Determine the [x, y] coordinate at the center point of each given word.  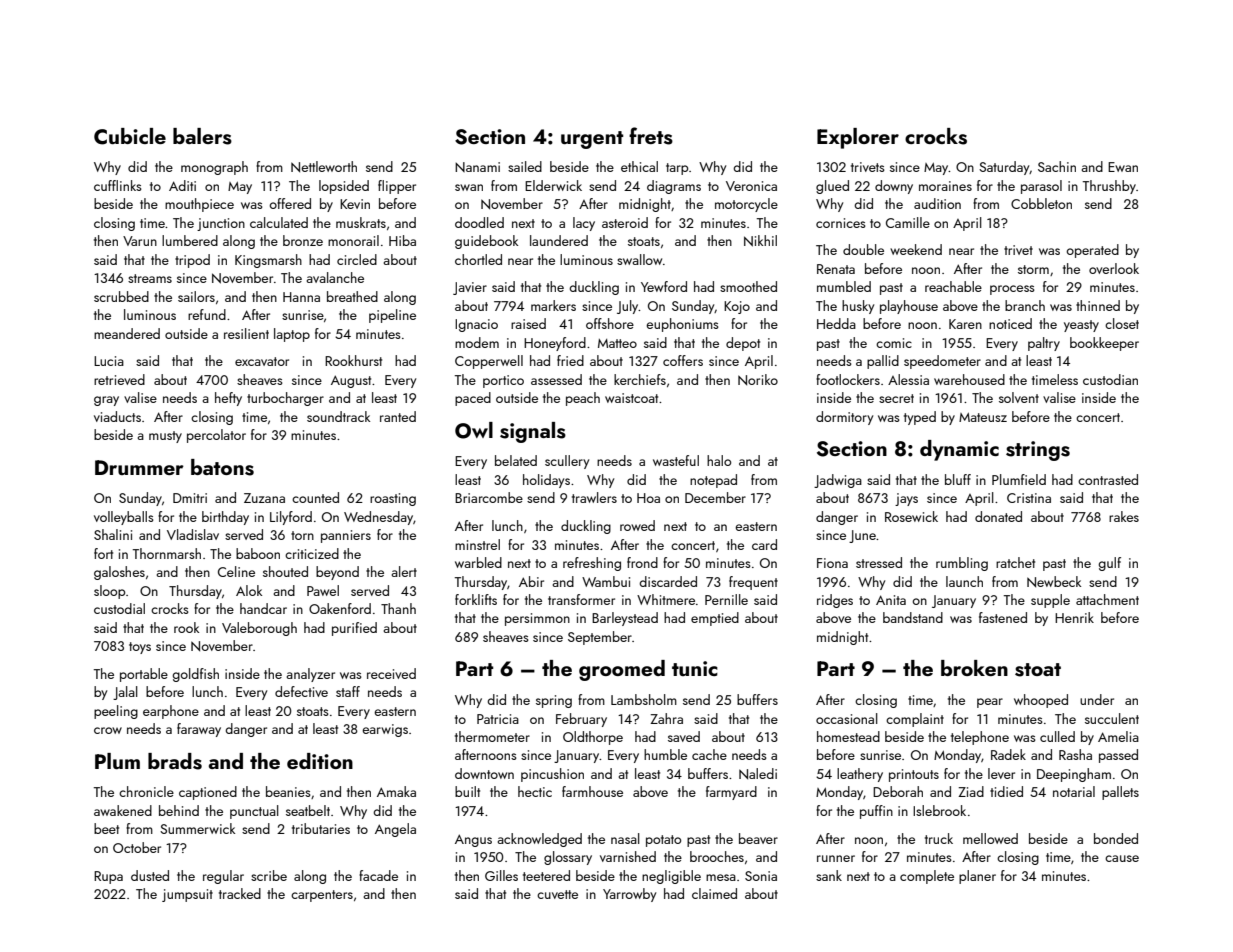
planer [977, 877]
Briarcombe [489, 497]
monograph [214, 168]
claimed [714, 893]
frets [651, 136]
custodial [119, 608]
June [862, 536]
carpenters [322, 896]
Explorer [858, 138]
